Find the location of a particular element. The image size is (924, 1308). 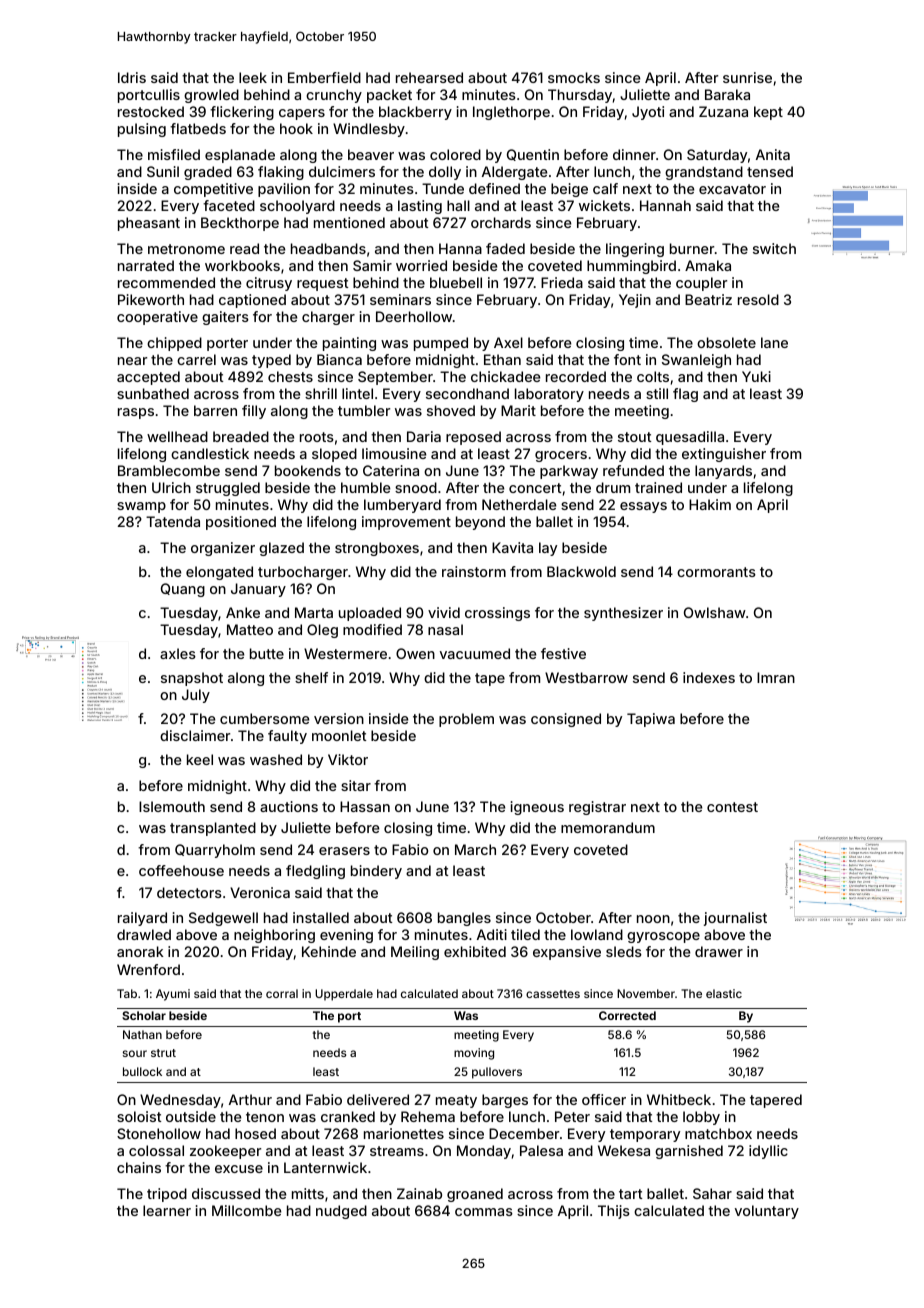

Blackwold is located at coordinates (581, 571).
